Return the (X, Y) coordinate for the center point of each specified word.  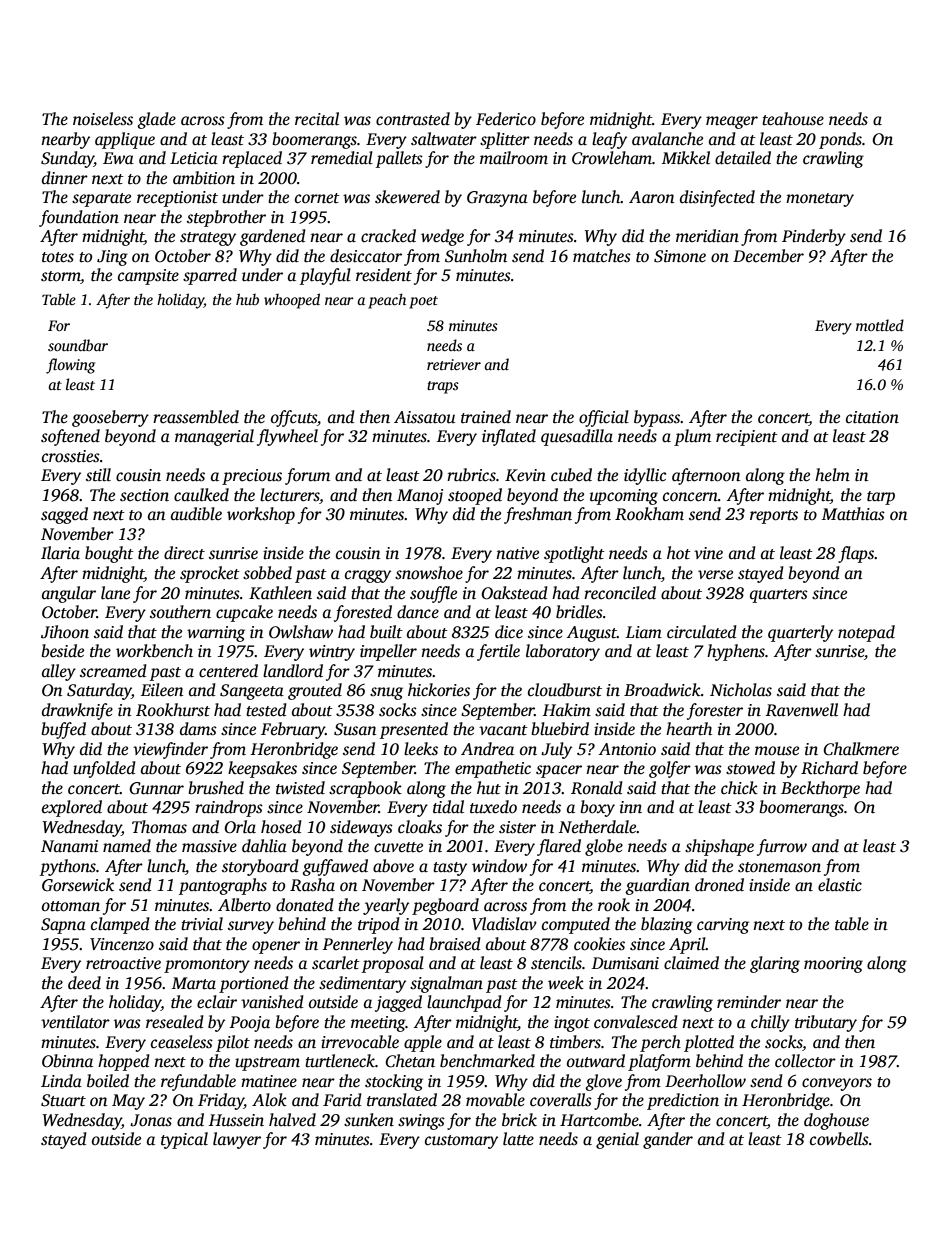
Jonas (151, 1120)
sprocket (210, 574)
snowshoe (429, 573)
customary (461, 1142)
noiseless (103, 119)
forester (715, 711)
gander (668, 1140)
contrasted (413, 119)
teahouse (793, 119)
